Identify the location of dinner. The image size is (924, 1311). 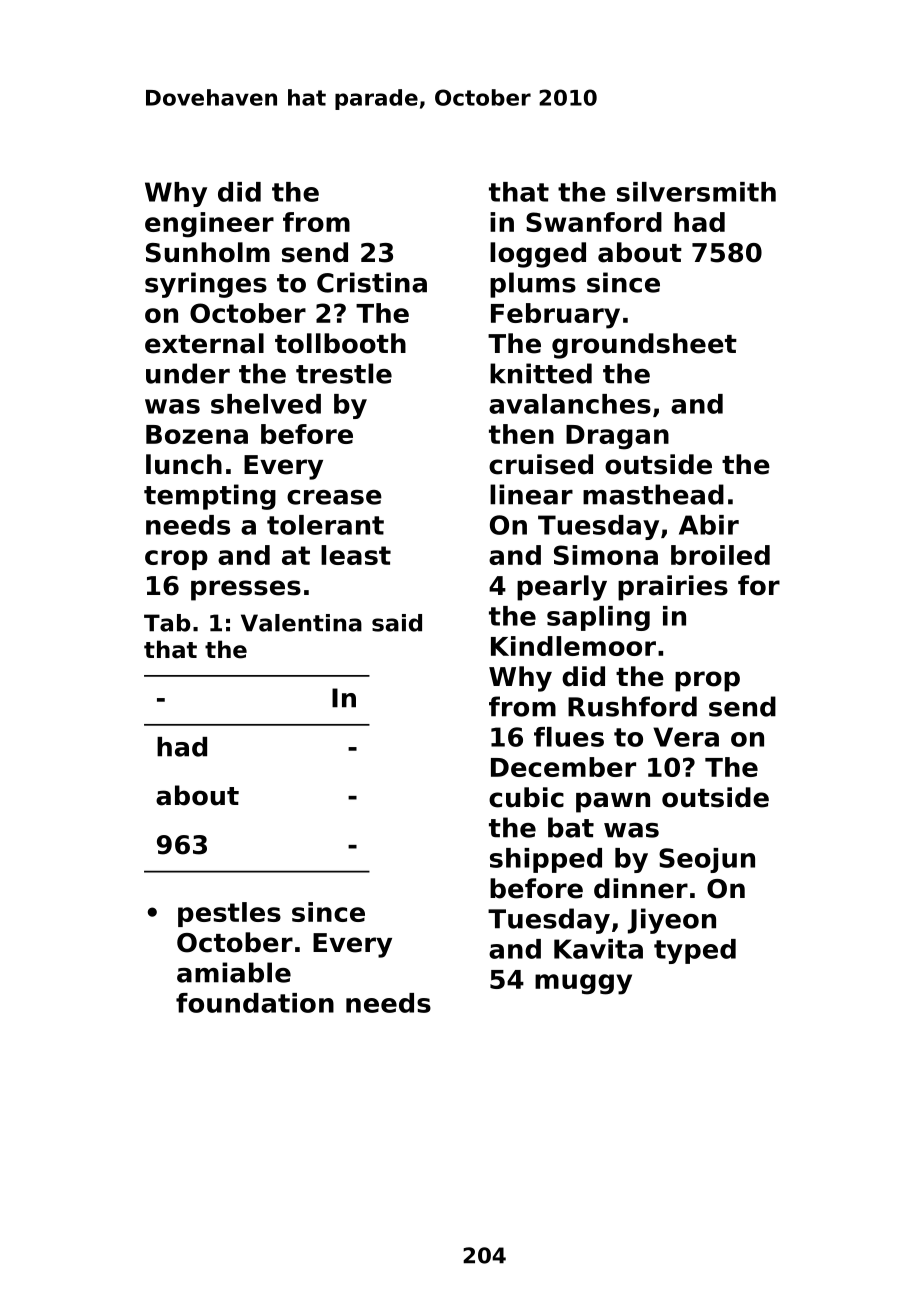
(641, 888).
